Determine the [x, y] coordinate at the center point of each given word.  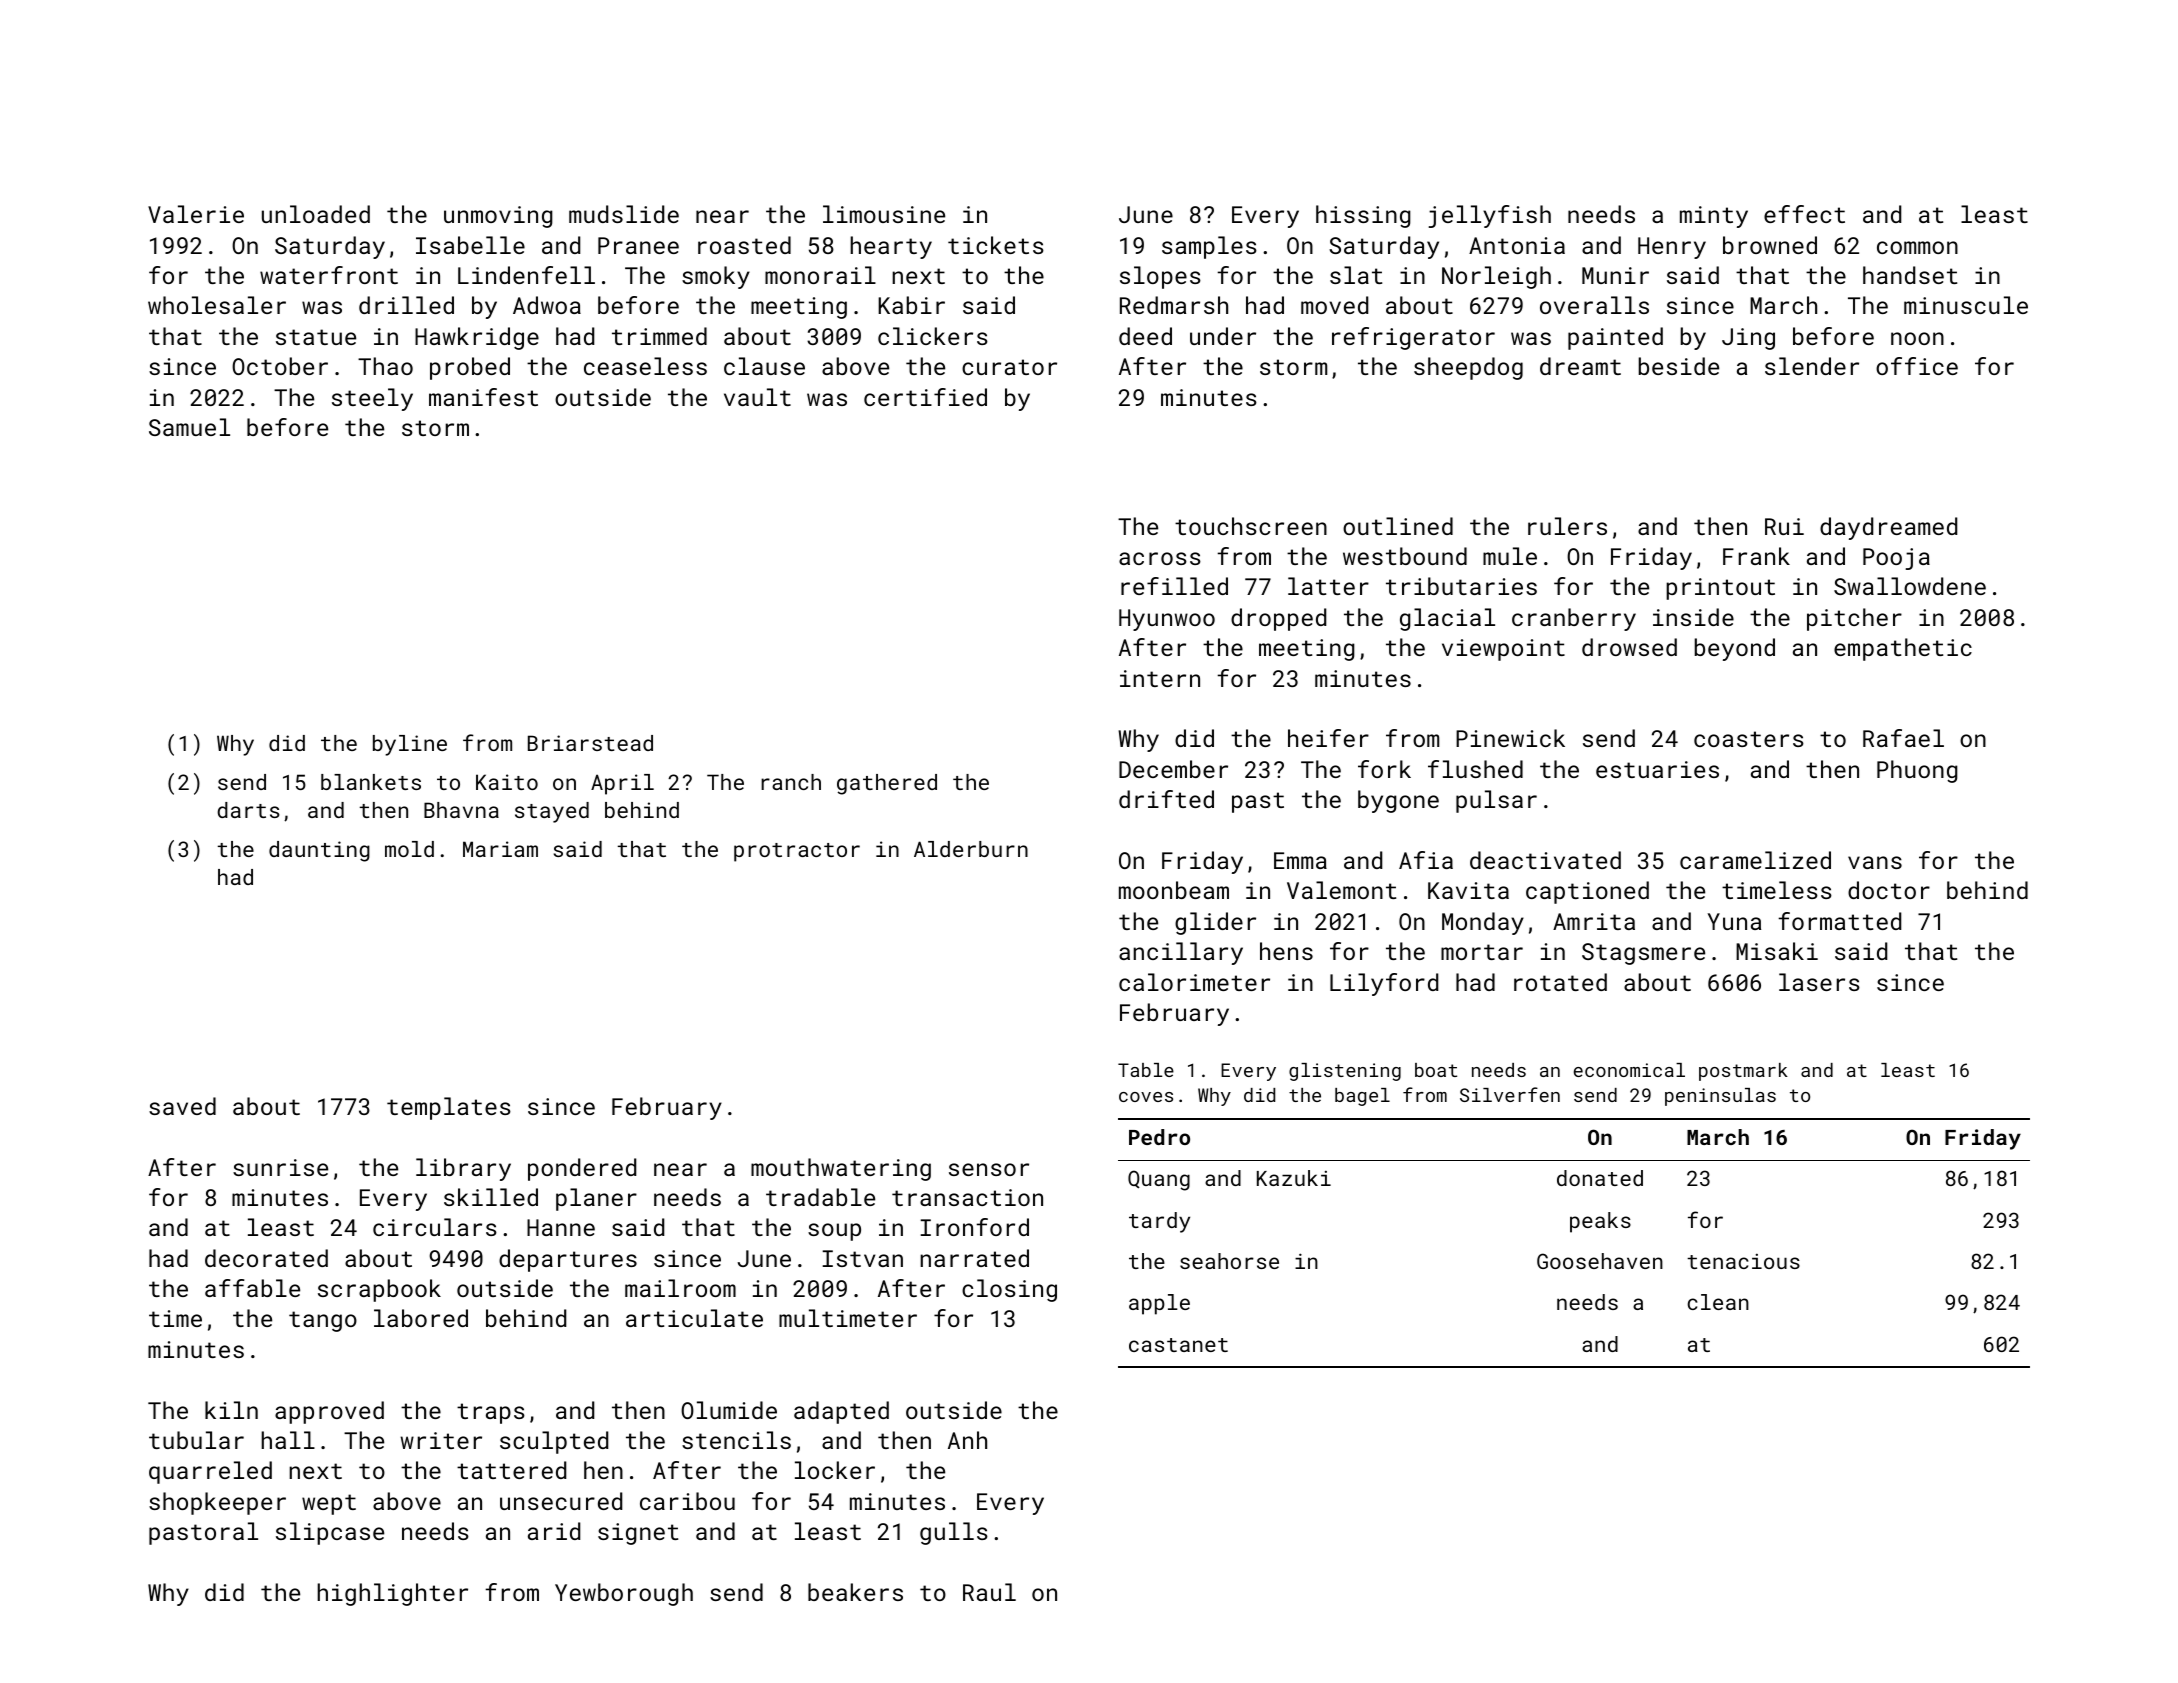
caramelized [1755, 860]
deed [1145, 336]
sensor [989, 1169]
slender [1812, 366]
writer [441, 1440]
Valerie [196, 214]
